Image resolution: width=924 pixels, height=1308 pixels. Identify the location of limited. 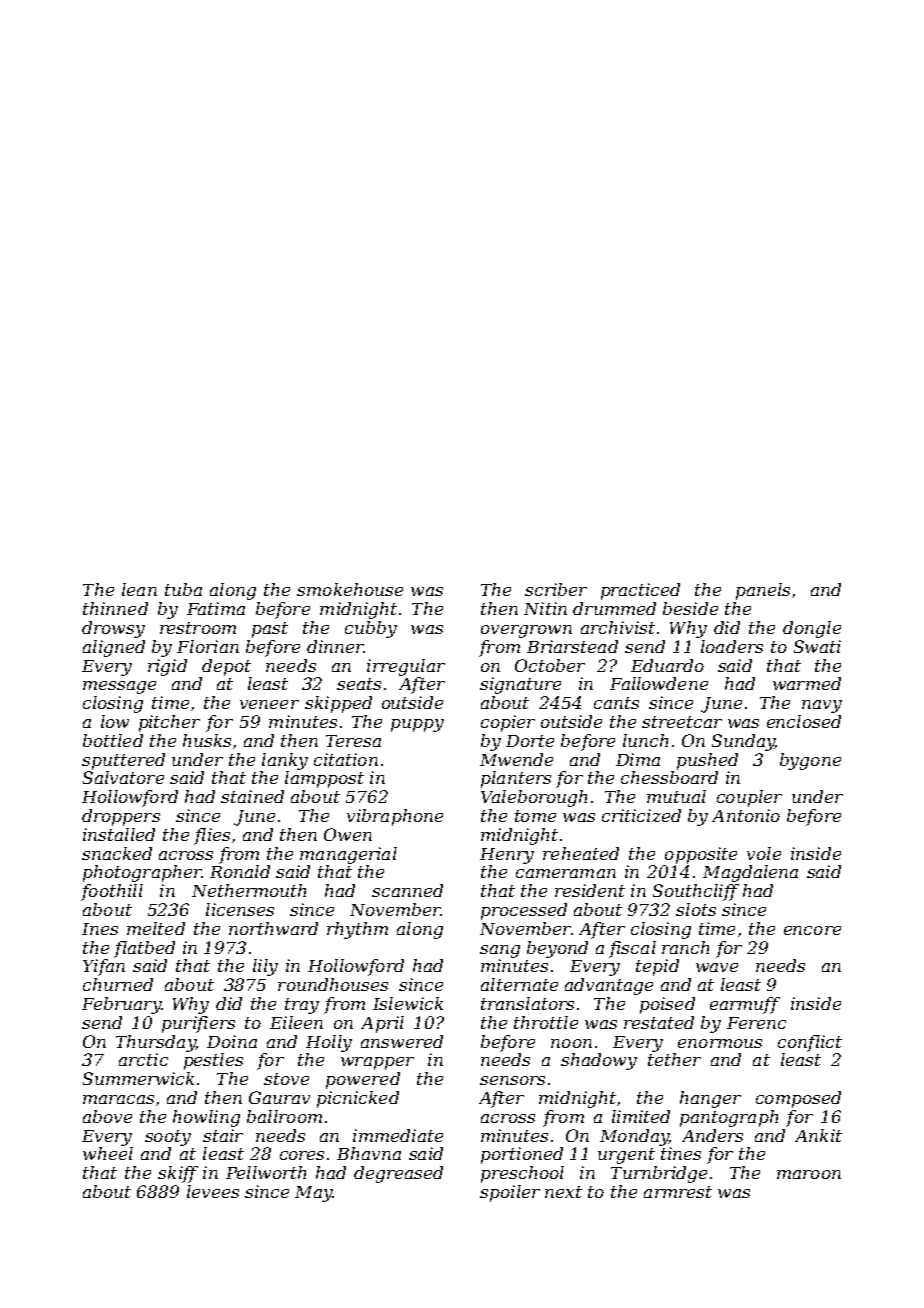
(641, 1116).
